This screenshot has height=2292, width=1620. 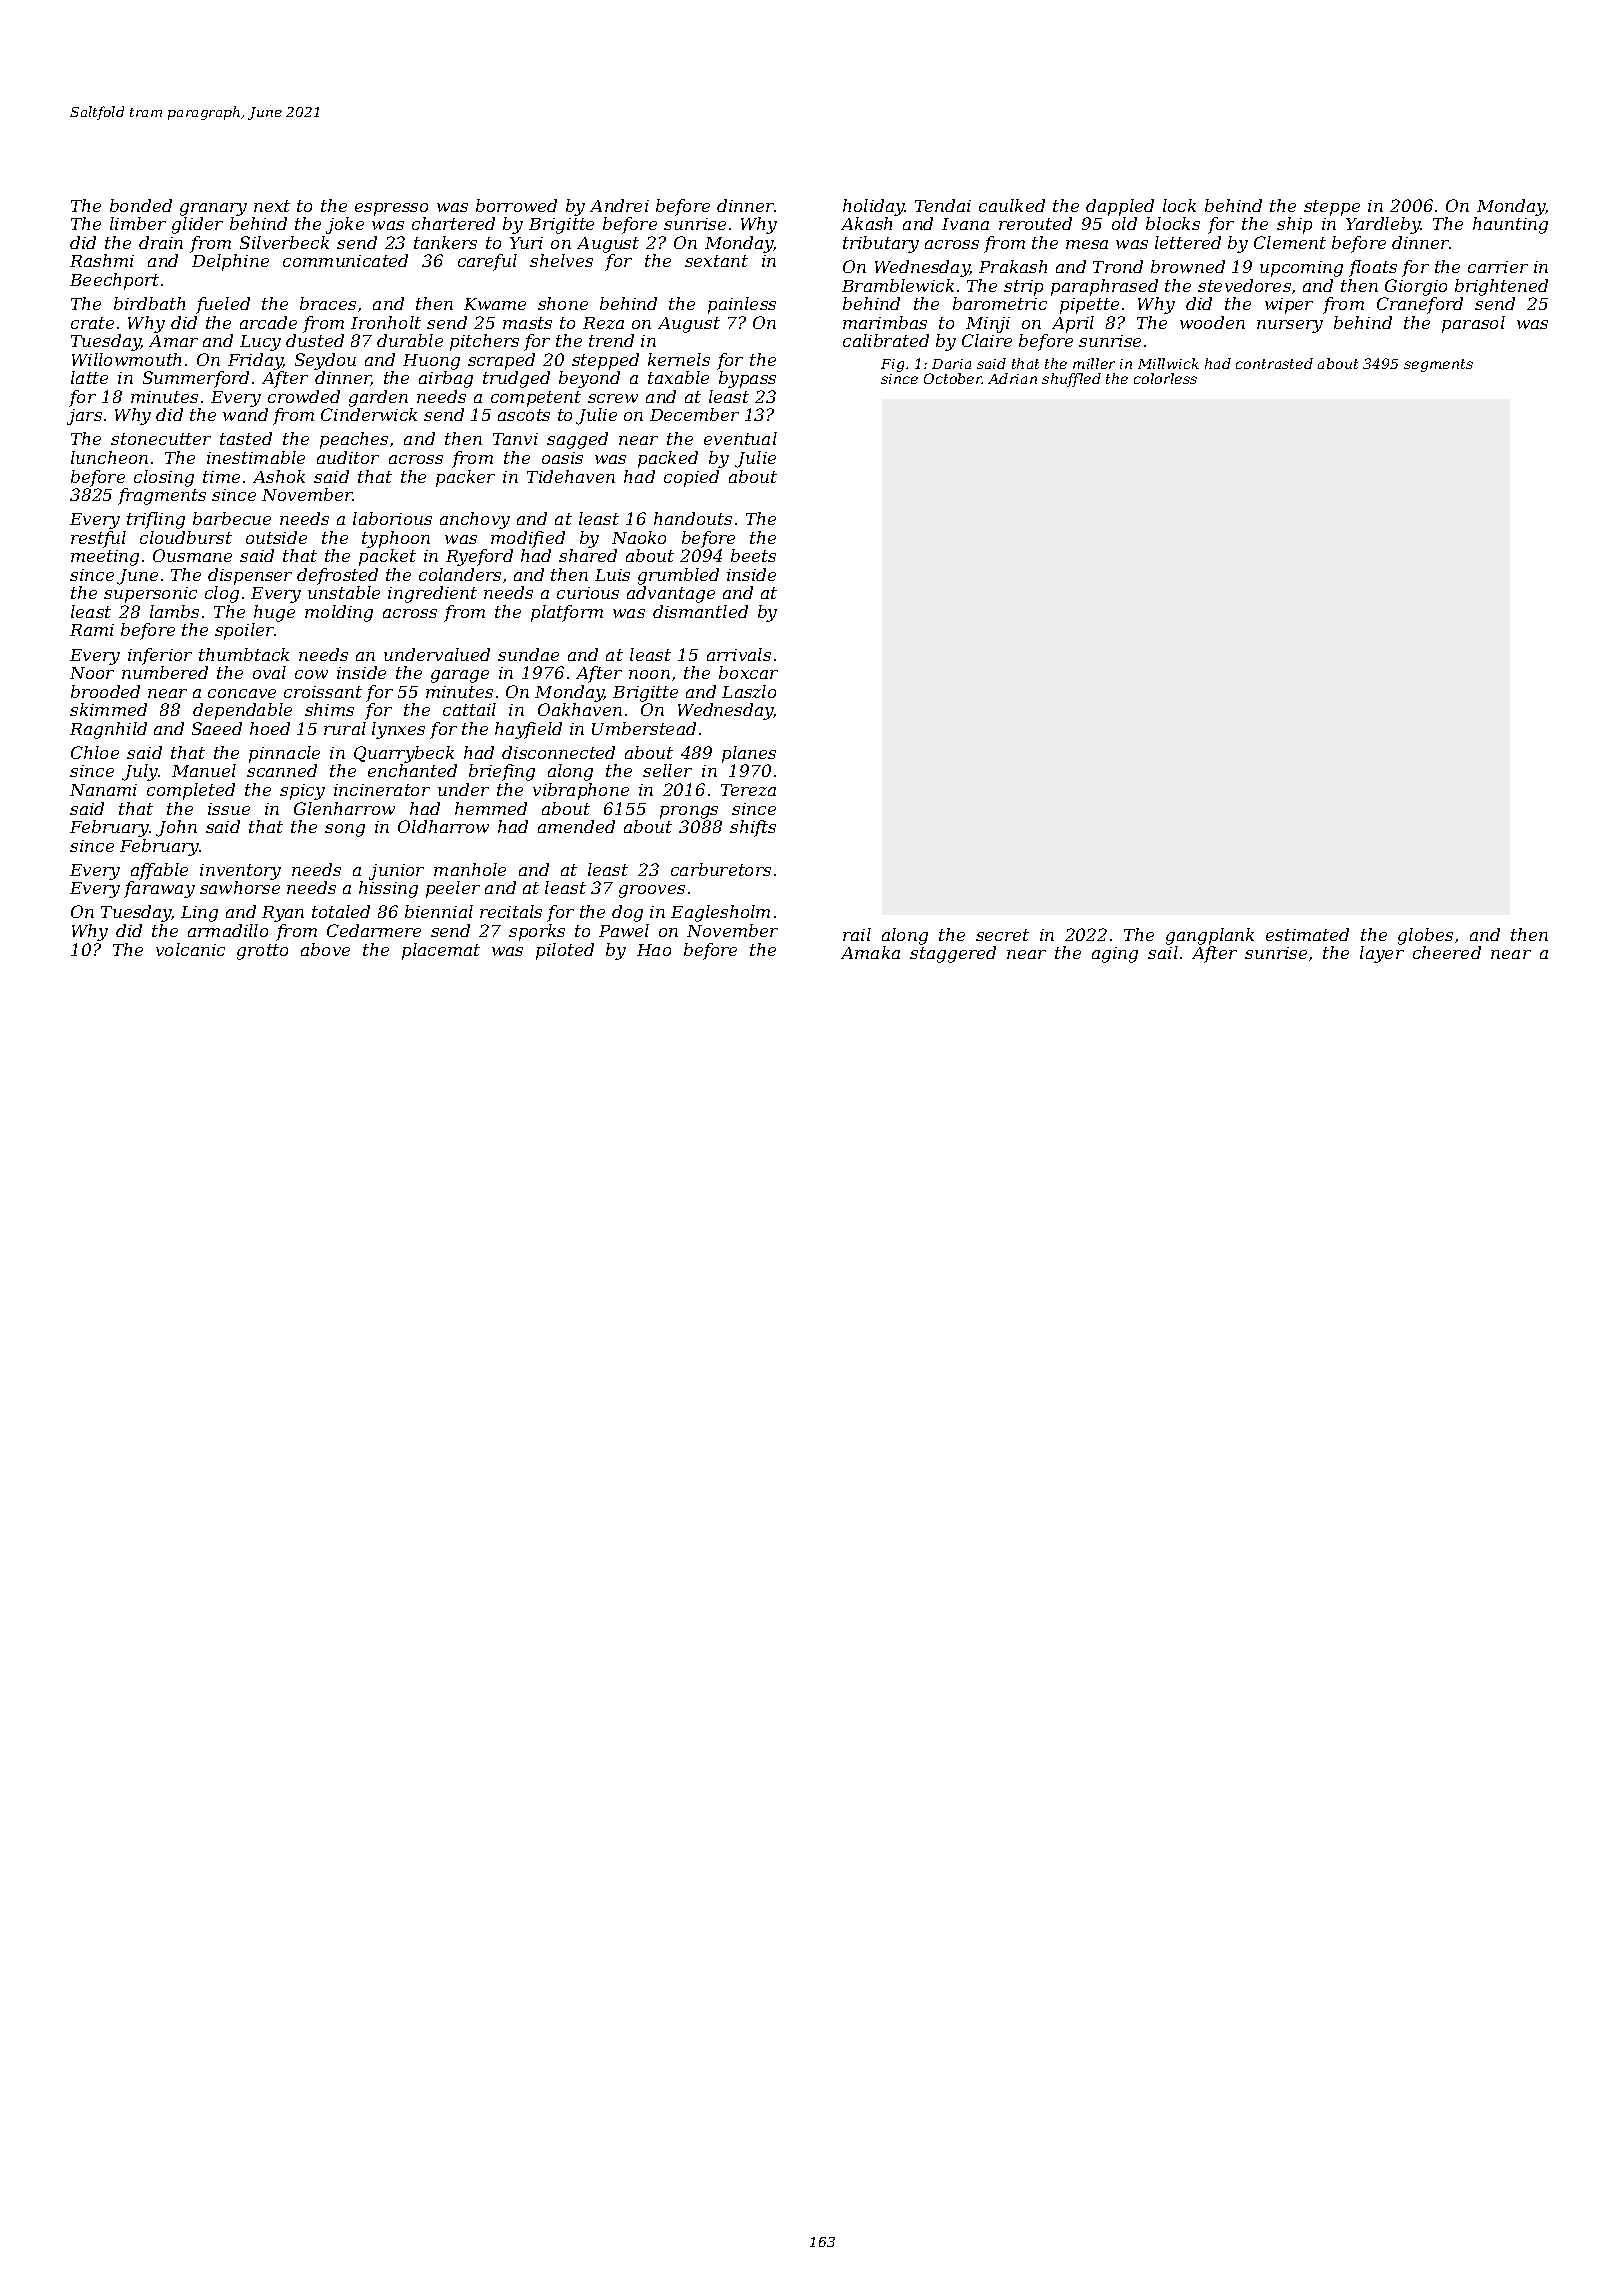 I want to click on beyond, so click(x=589, y=379).
